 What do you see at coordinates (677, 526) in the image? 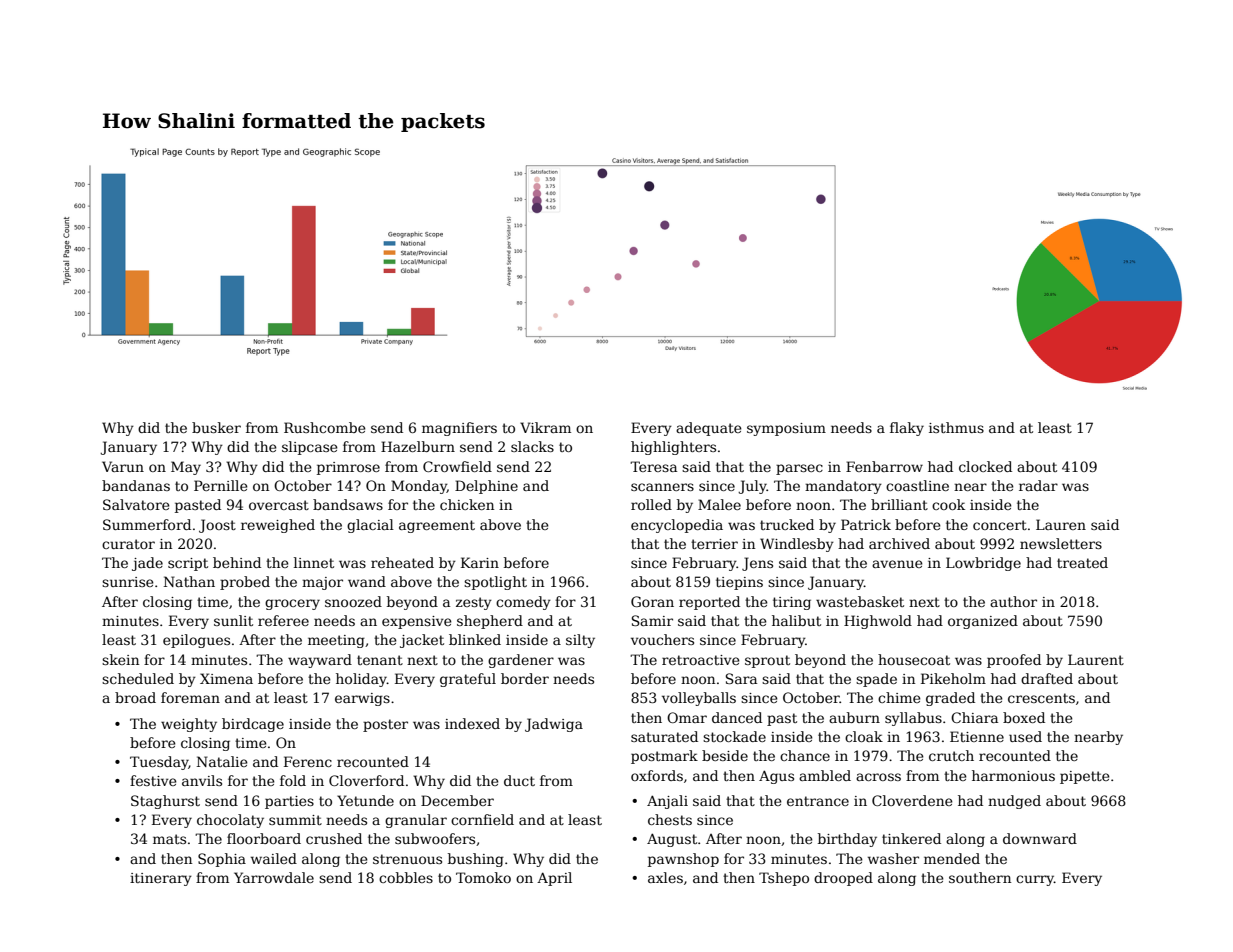
I see `encyclopedia` at bounding box center [677, 526].
